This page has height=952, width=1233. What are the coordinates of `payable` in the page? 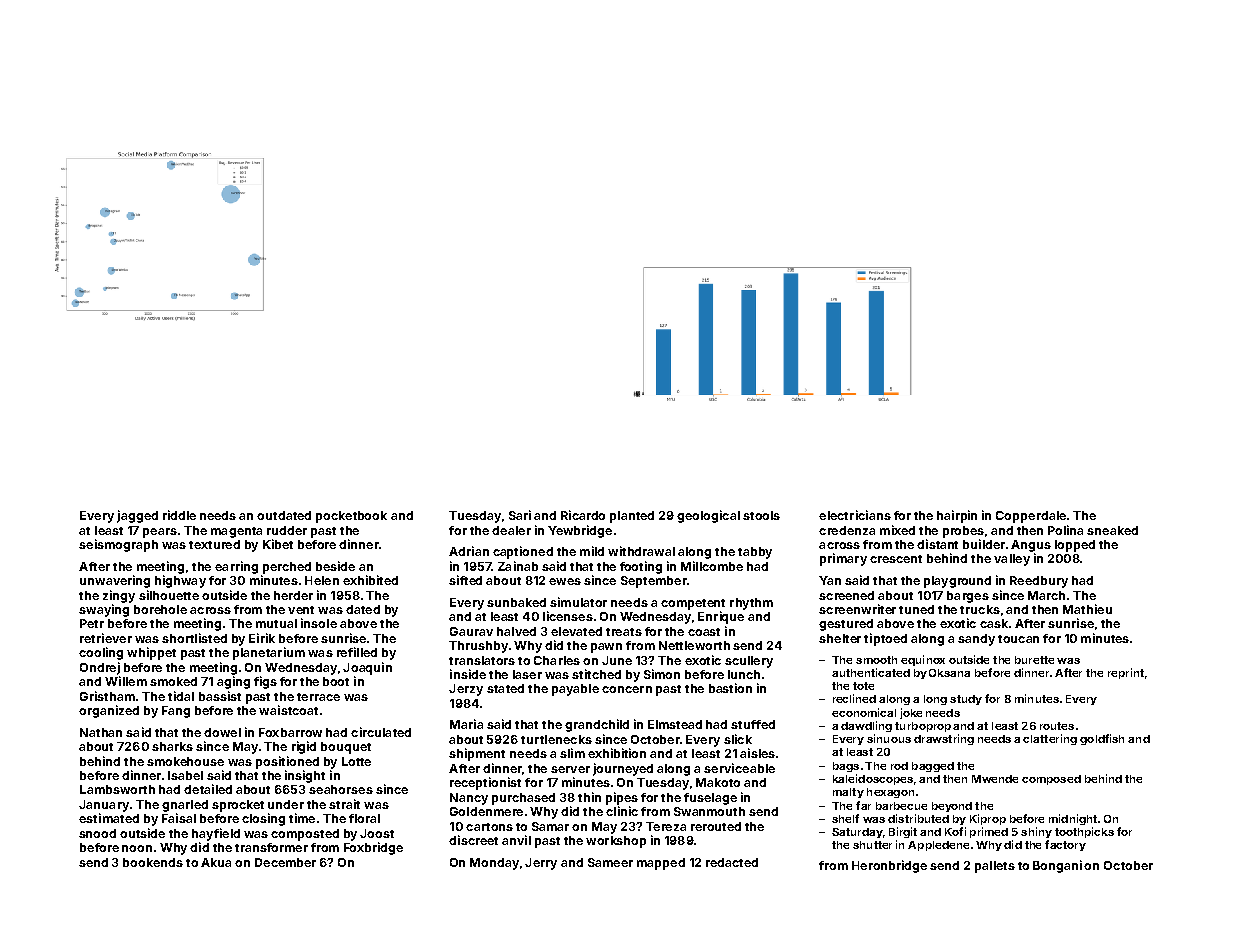 It's located at (575, 690).
